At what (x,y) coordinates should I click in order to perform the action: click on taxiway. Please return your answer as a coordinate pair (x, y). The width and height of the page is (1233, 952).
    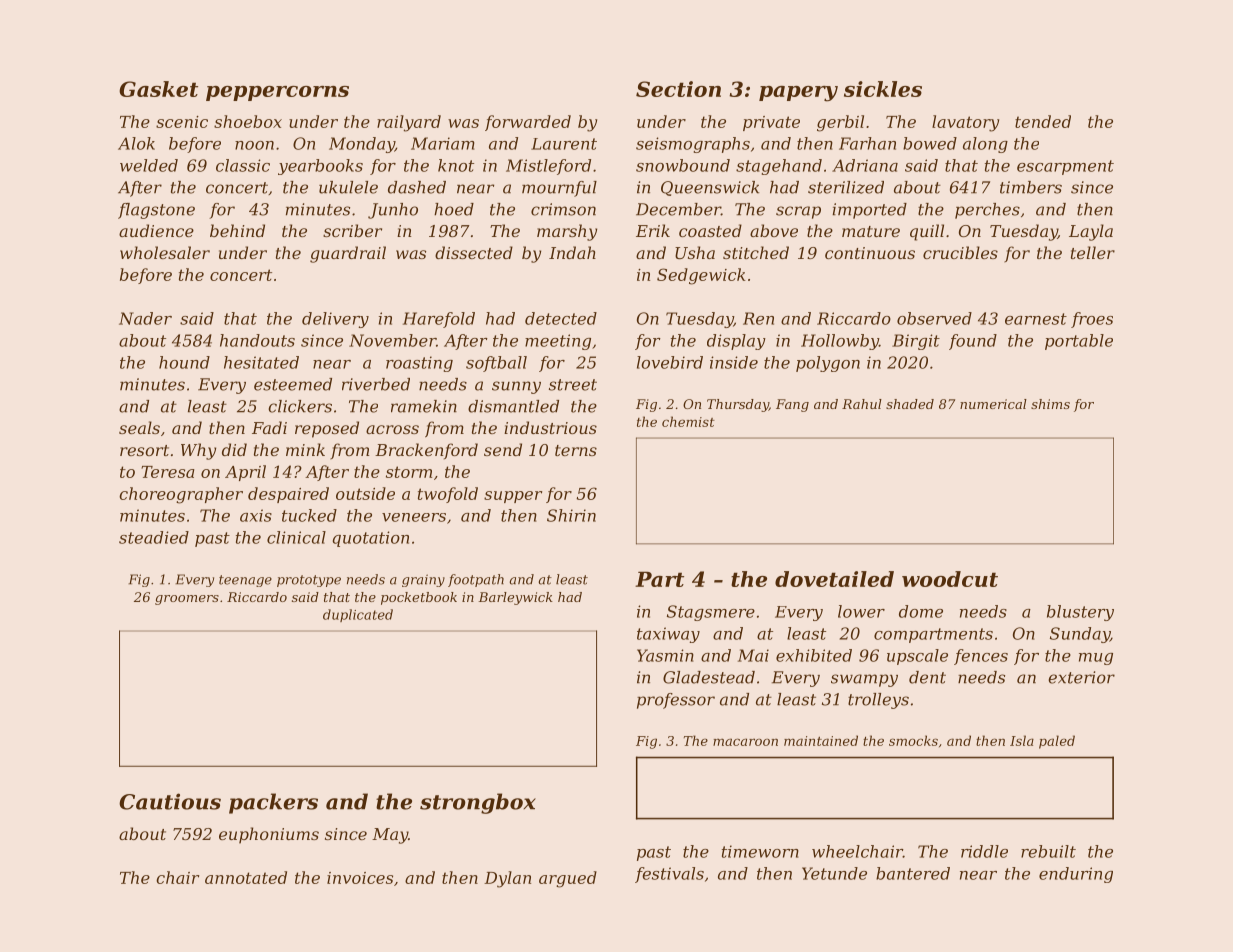
    Looking at the image, I should click on (668, 635).
